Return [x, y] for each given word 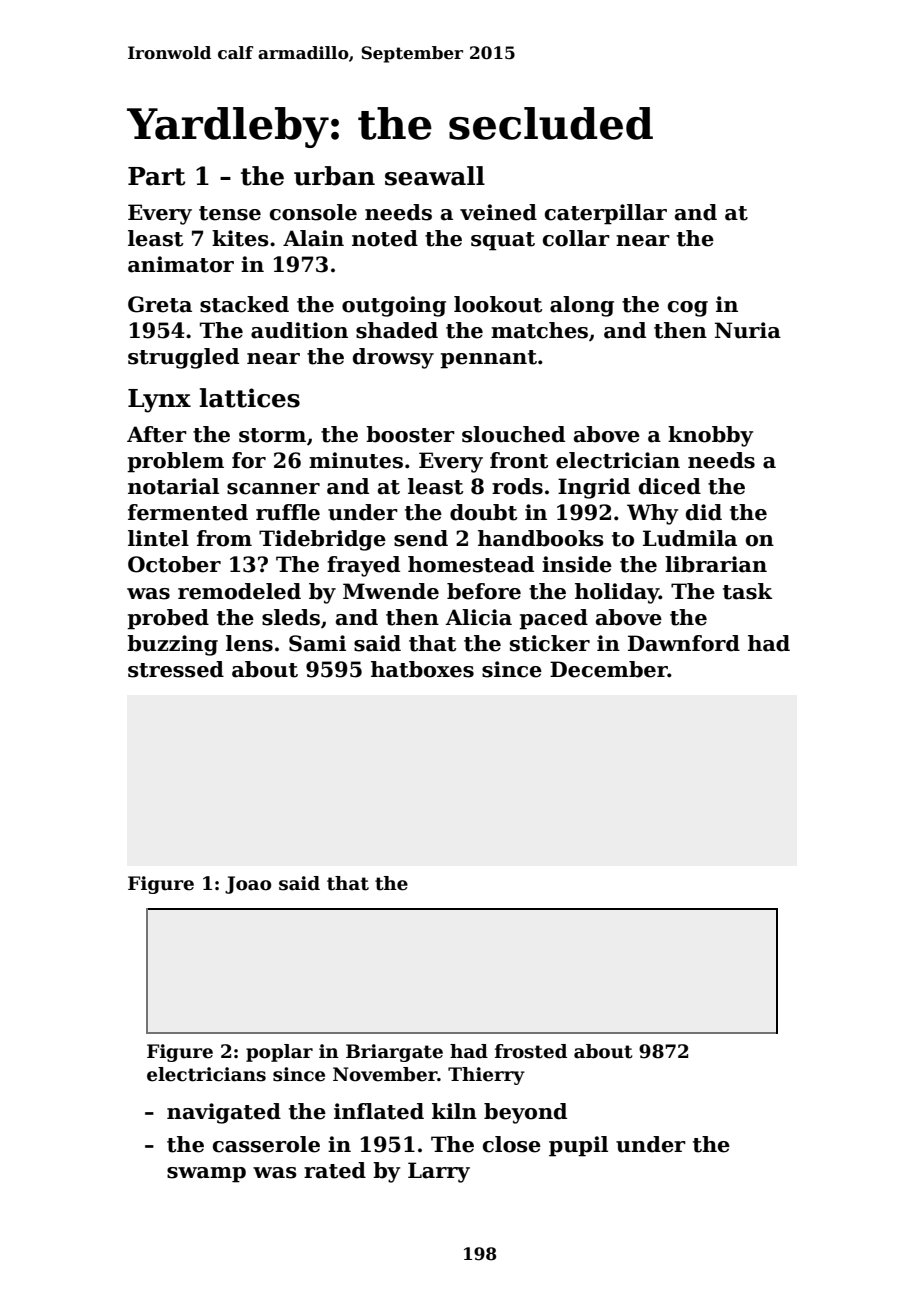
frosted [531, 1051]
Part [156, 176]
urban [334, 176]
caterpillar [606, 214]
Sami [317, 643]
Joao [248, 885]
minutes [356, 460]
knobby [711, 436]
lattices [249, 398]
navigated [224, 1113]
